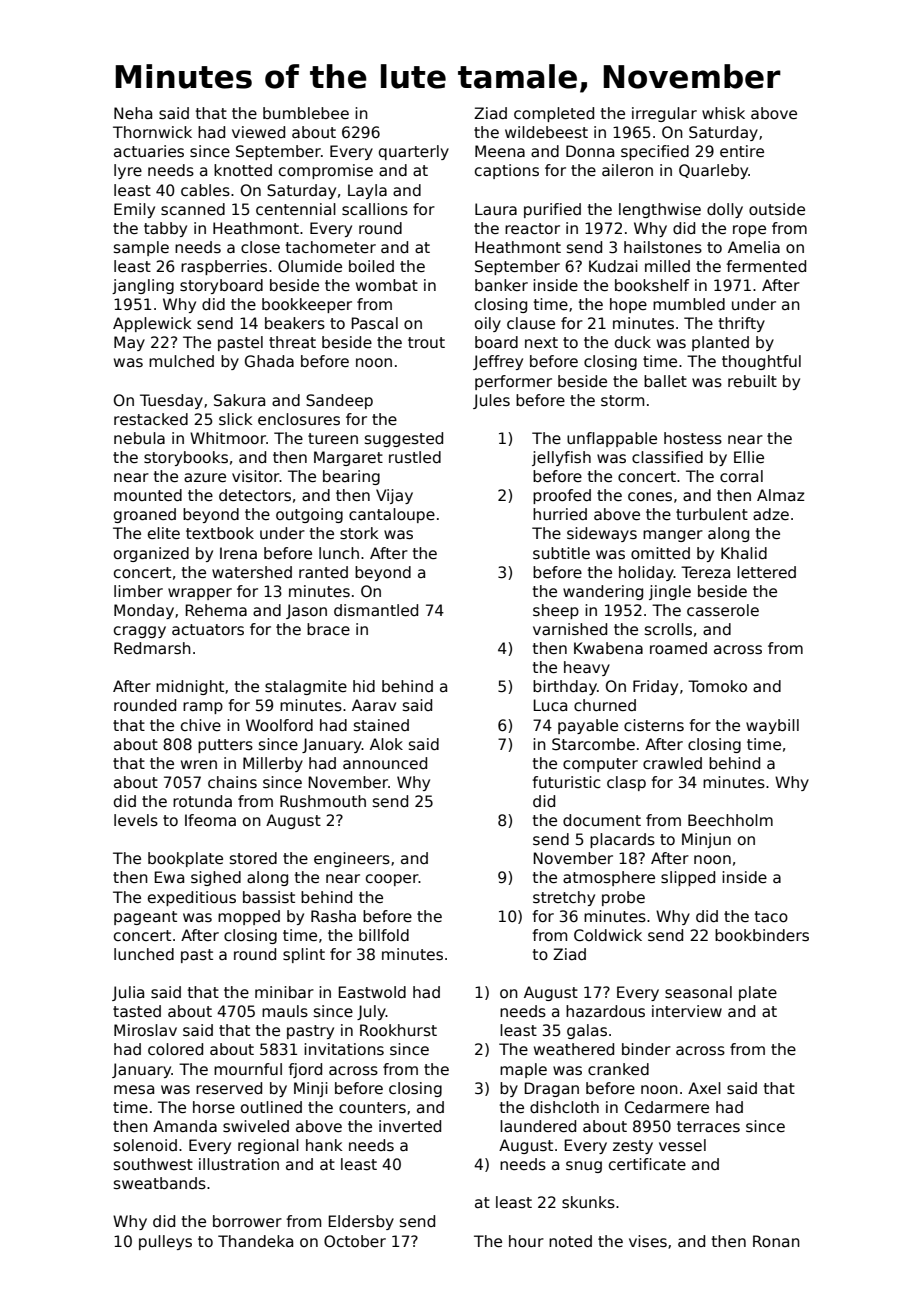 The image size is (924, 1308). Describe the element at coordinates (730, 820) in the screenshot. I see `Beechholm` at that location.
